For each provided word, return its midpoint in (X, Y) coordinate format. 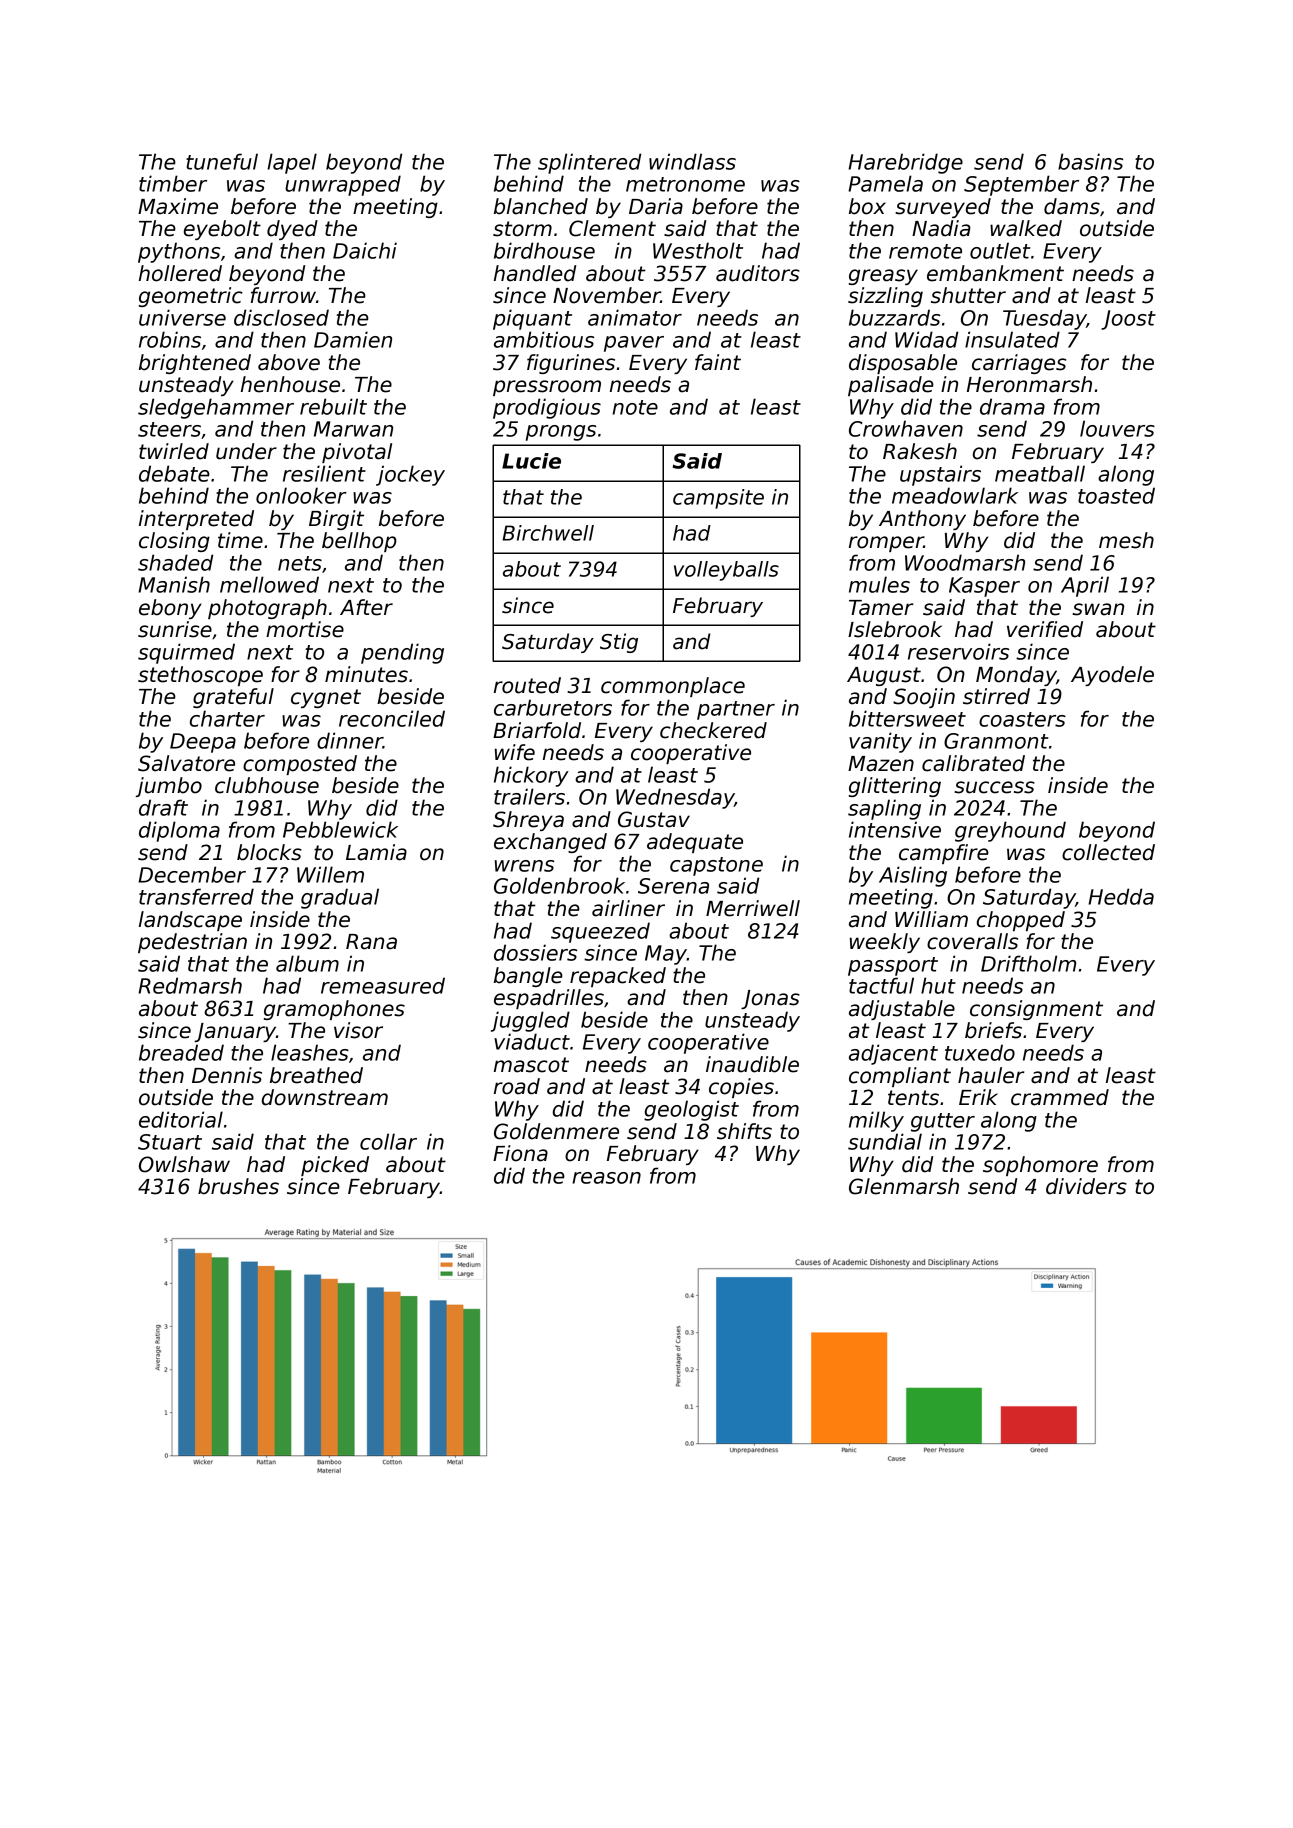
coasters (1022, 719)
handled (535, 273)
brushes (238, 1186)
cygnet (326, 698)
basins (1090, 161)
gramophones (334, 1010)
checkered (713, 730)
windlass (692, 161)
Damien (353, 339)
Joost (1128, 320)
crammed (1060, 1097)
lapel (292, 163)
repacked (618, 977)
